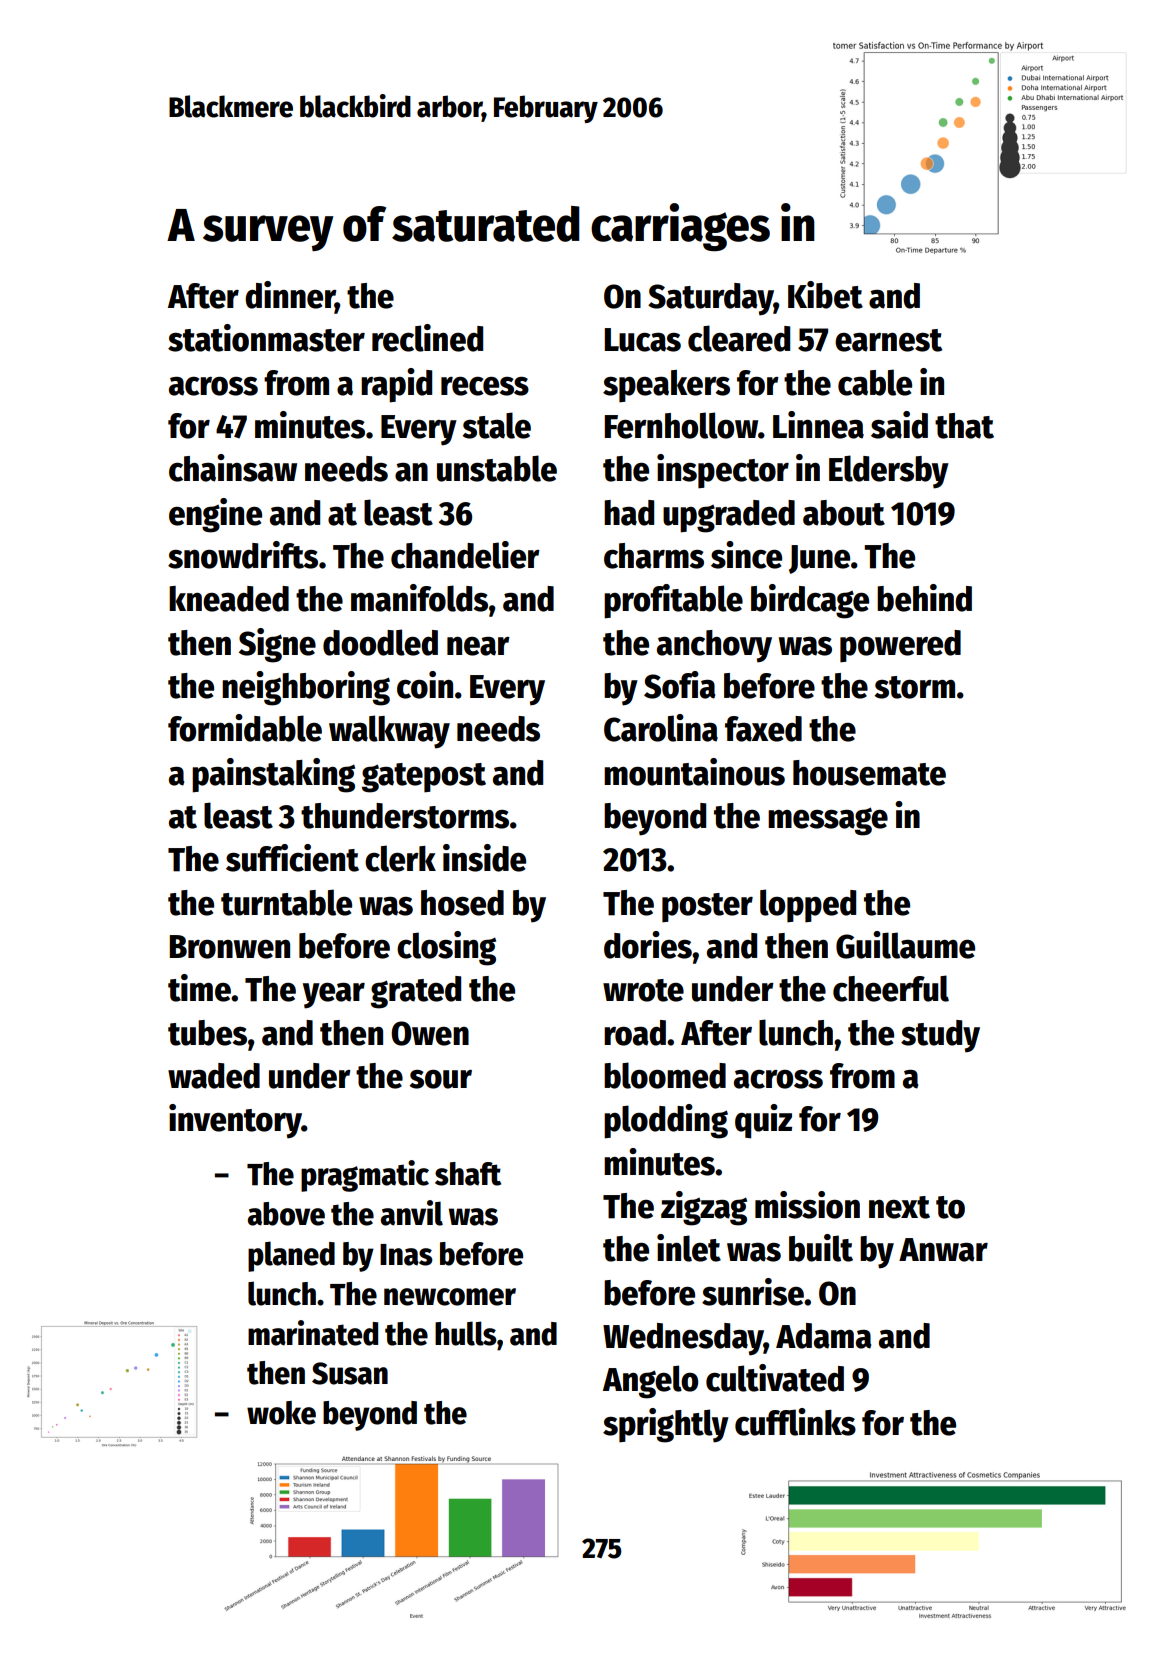 The image size is (1165, 1654). I want to click on Guillaume, so click(905, 945).
